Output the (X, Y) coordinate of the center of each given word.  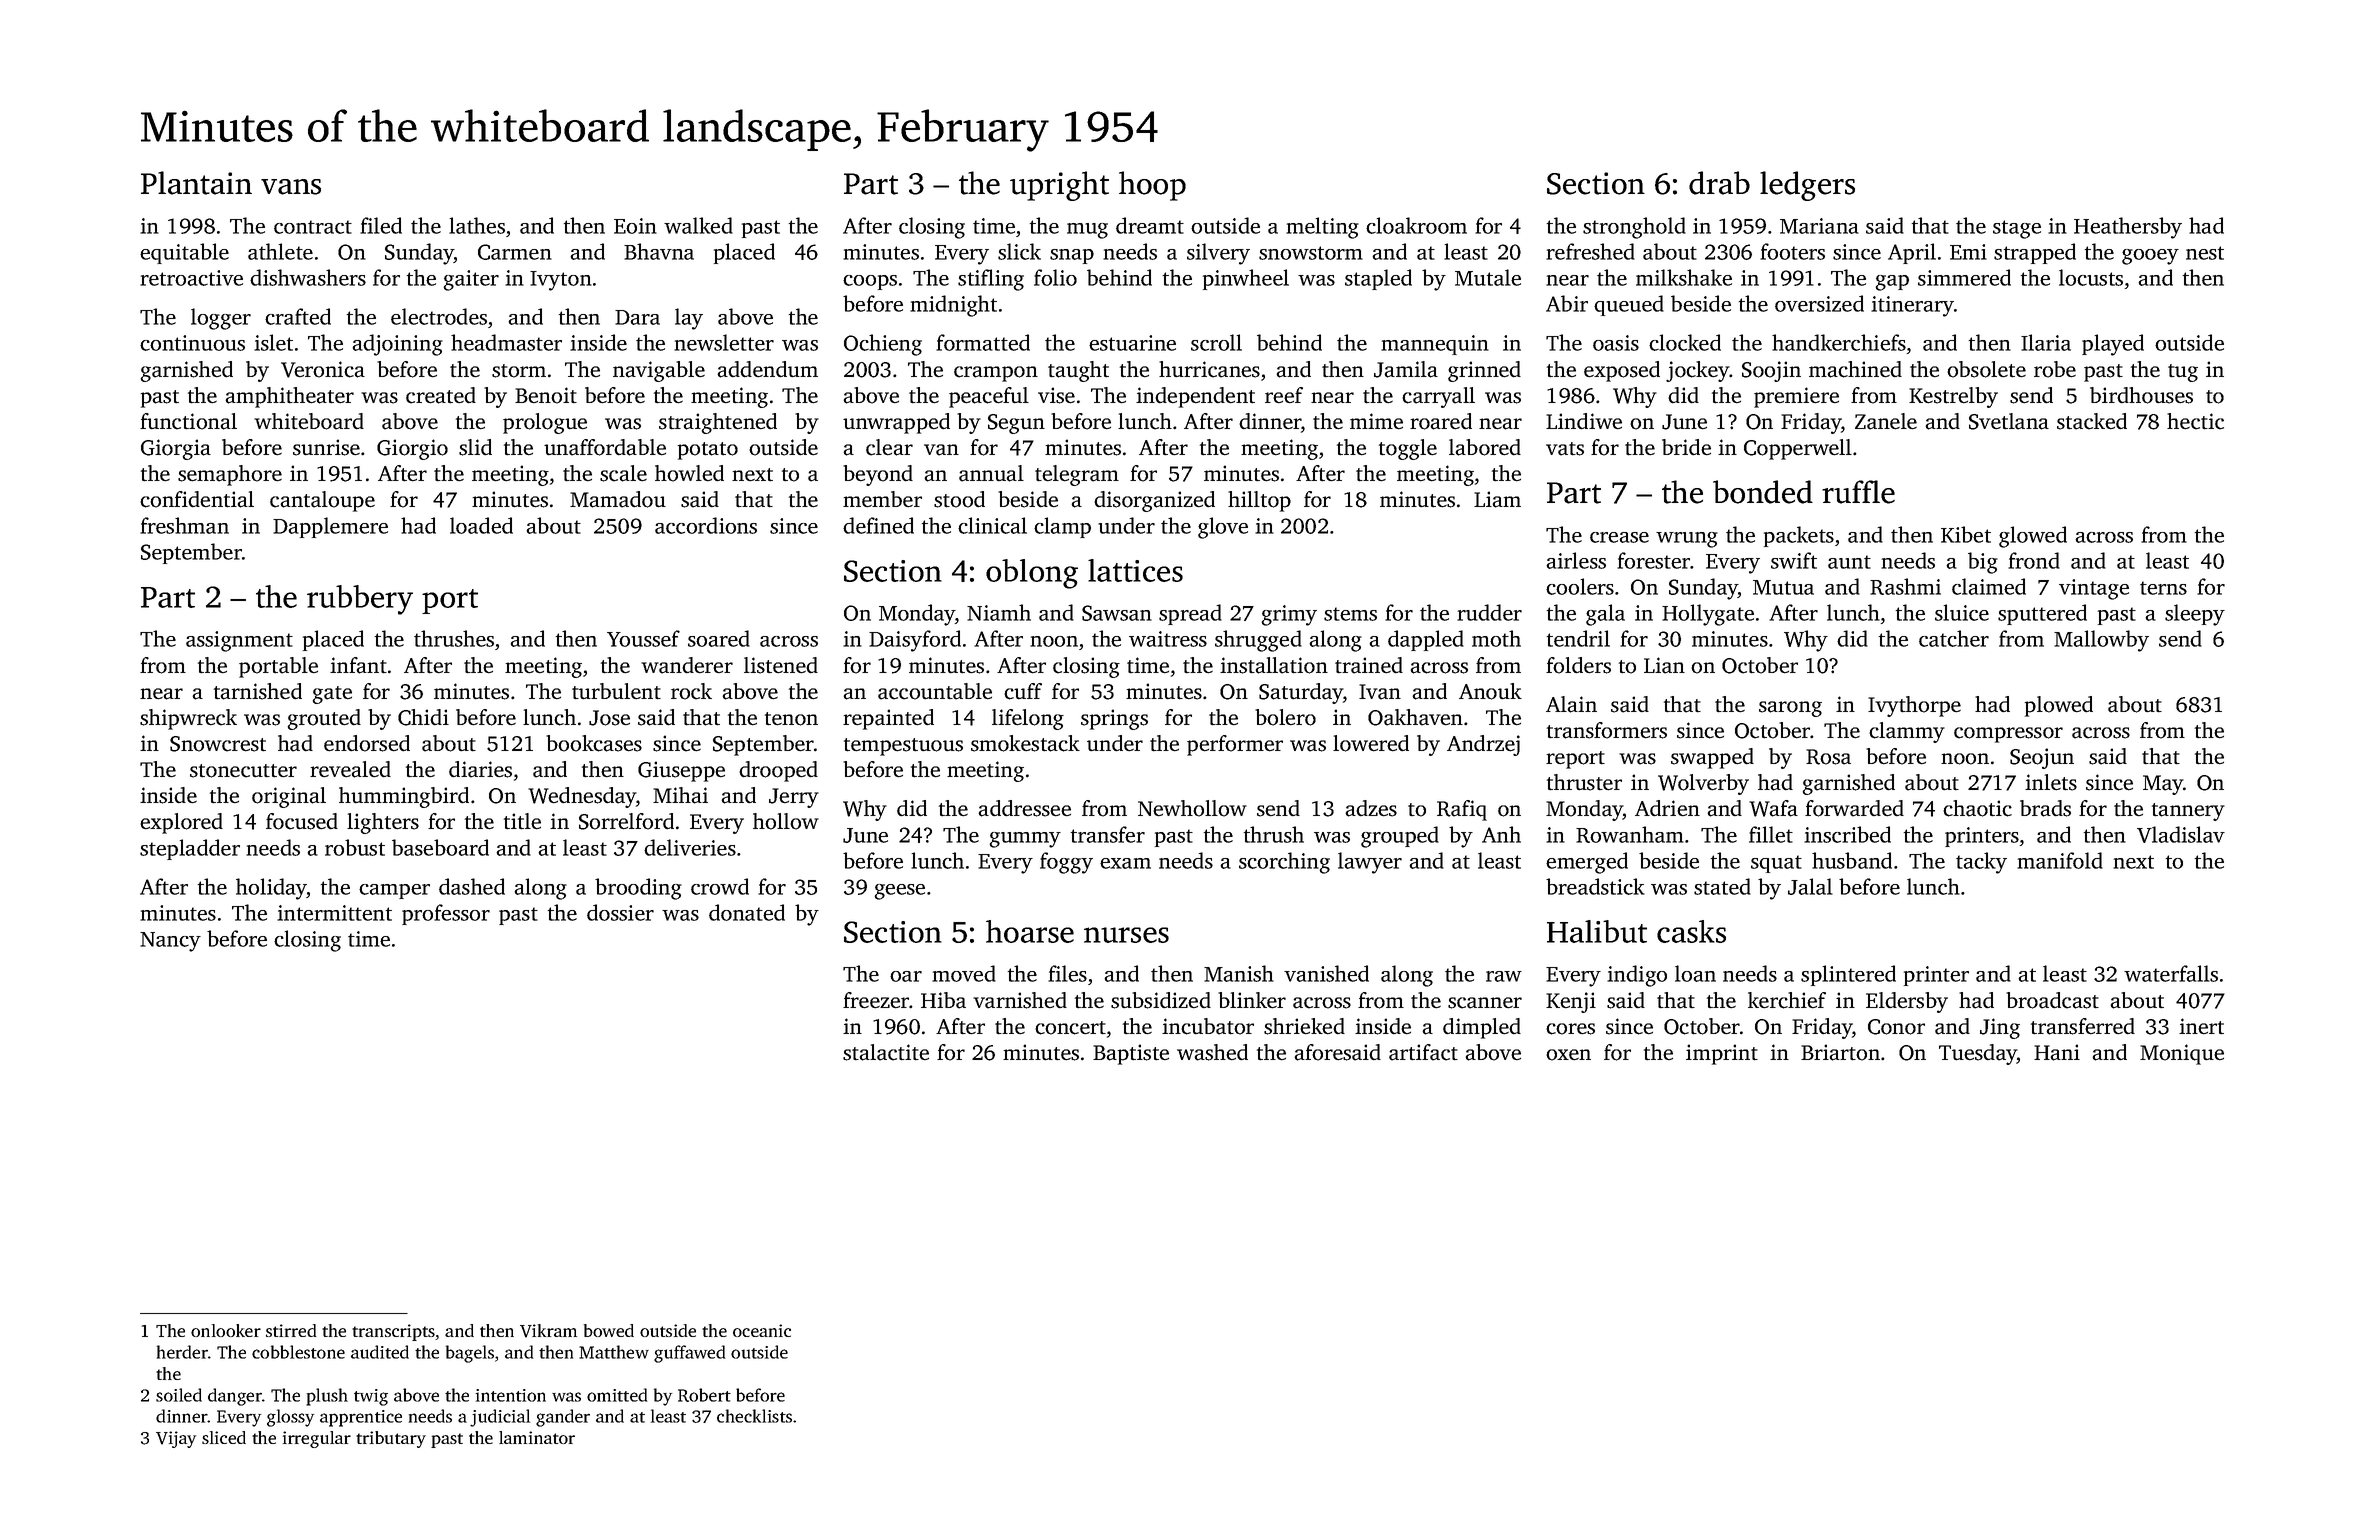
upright (1059, 186)
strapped (2035, 253)
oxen (1568, 1055)
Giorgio (412, 449)
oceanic (762, 1330)
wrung (1687, 540)
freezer (876, 1000)
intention (510, 1395)
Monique (2182, 1054)
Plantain (196, 183)
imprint (1722, 1054)
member (882, 499)
